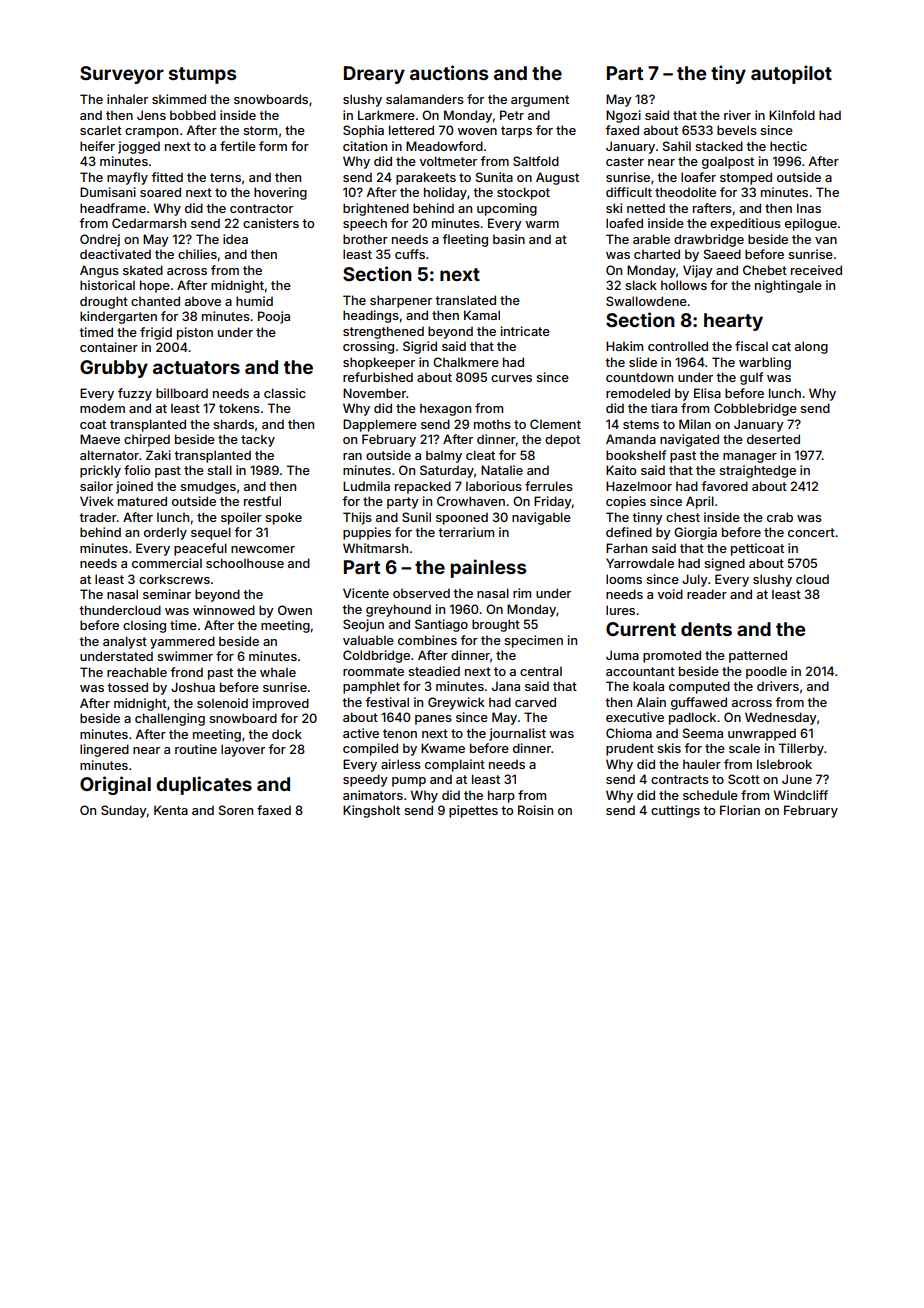 The image size is (924, 1308). I want to click on billboard, so click(182, 393).
